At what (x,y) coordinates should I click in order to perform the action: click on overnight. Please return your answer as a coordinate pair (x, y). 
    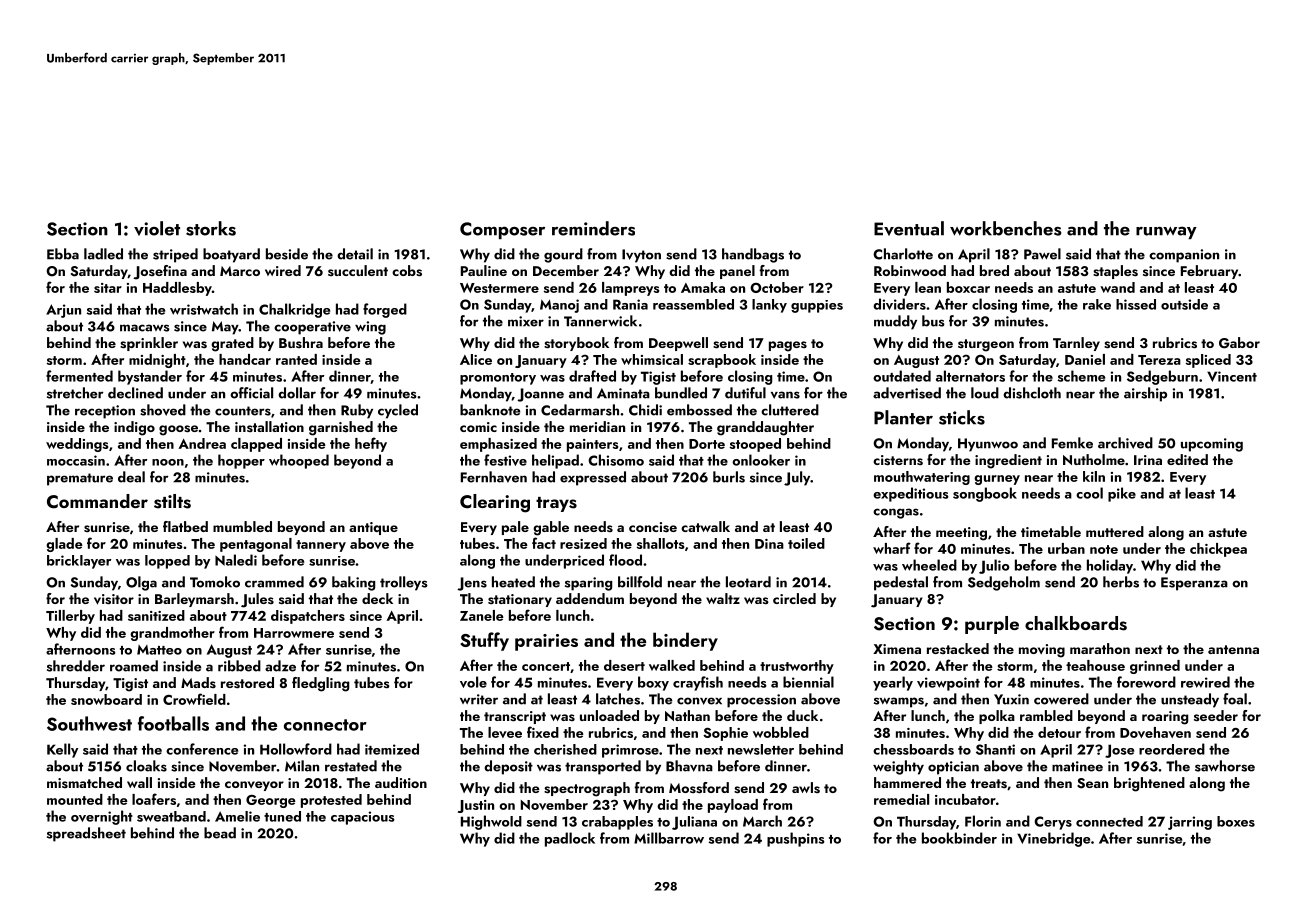
    Looking at the image, I should click on (102, 817).
